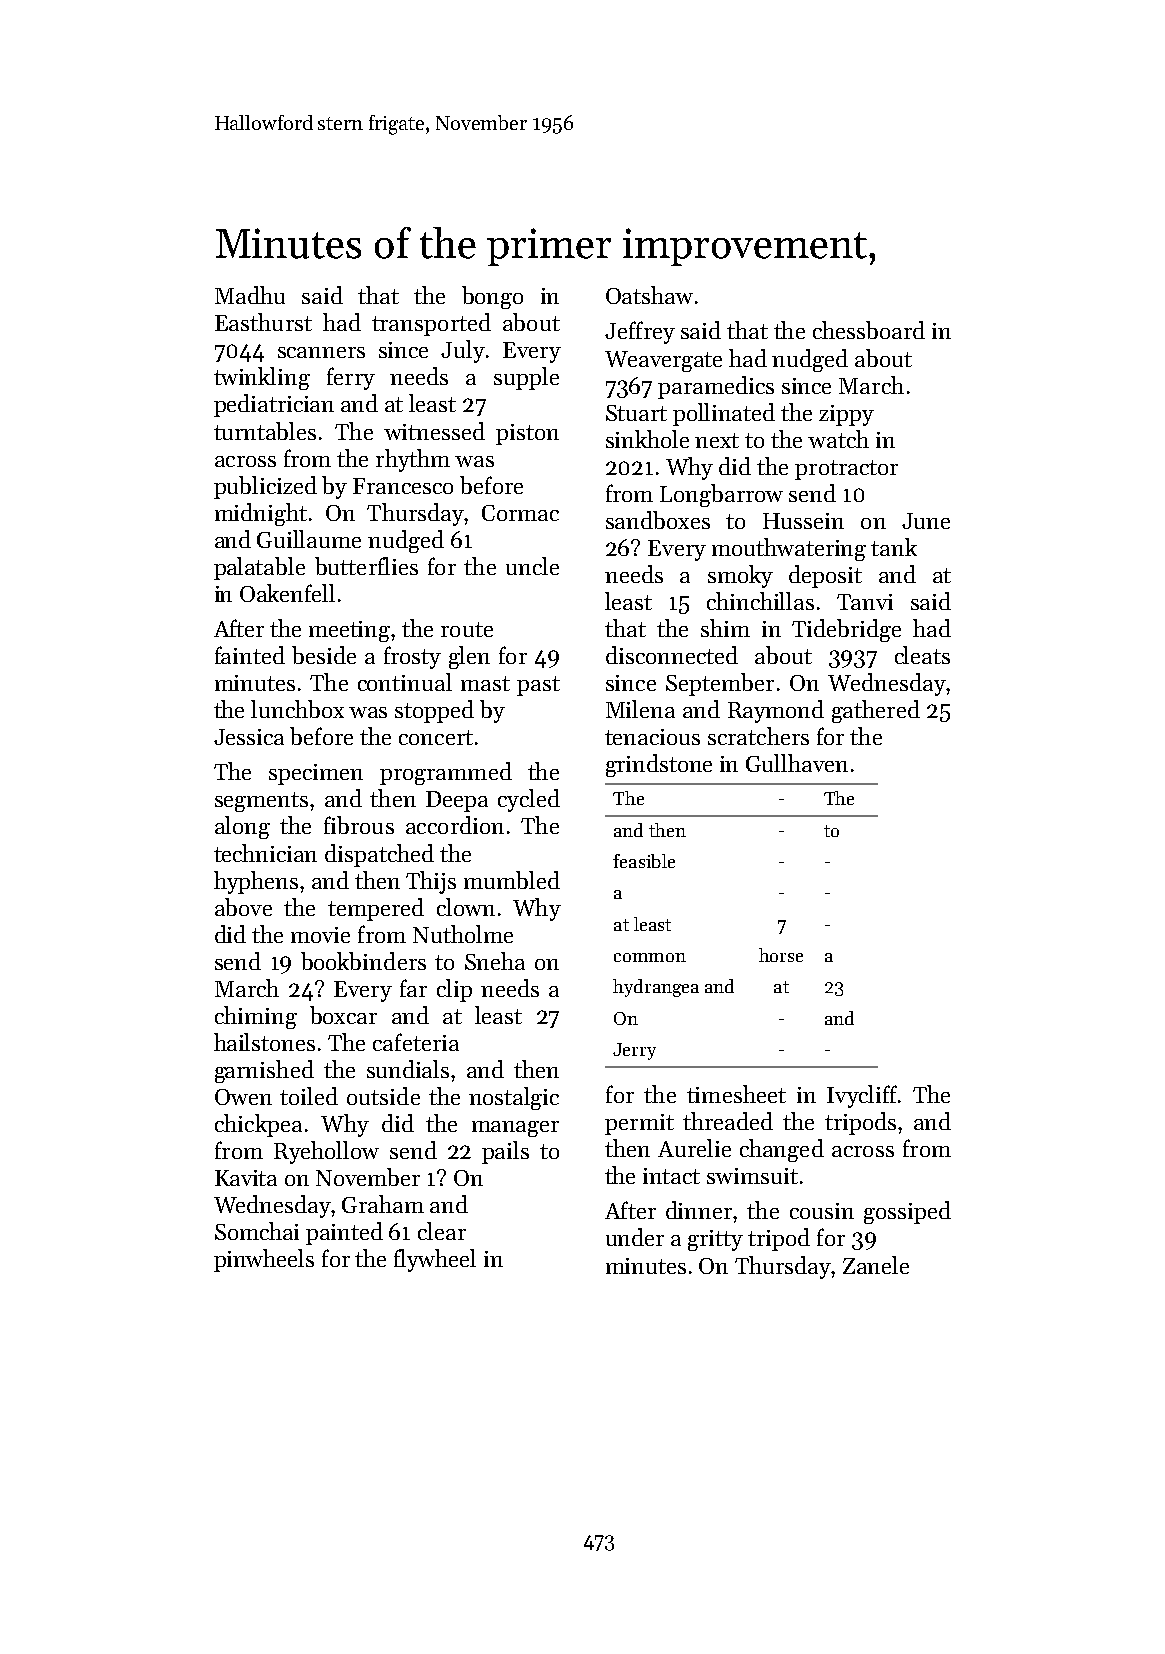 The width and height of the page is (1165, 1654). I want to click on bongo, so click(492, 297).
